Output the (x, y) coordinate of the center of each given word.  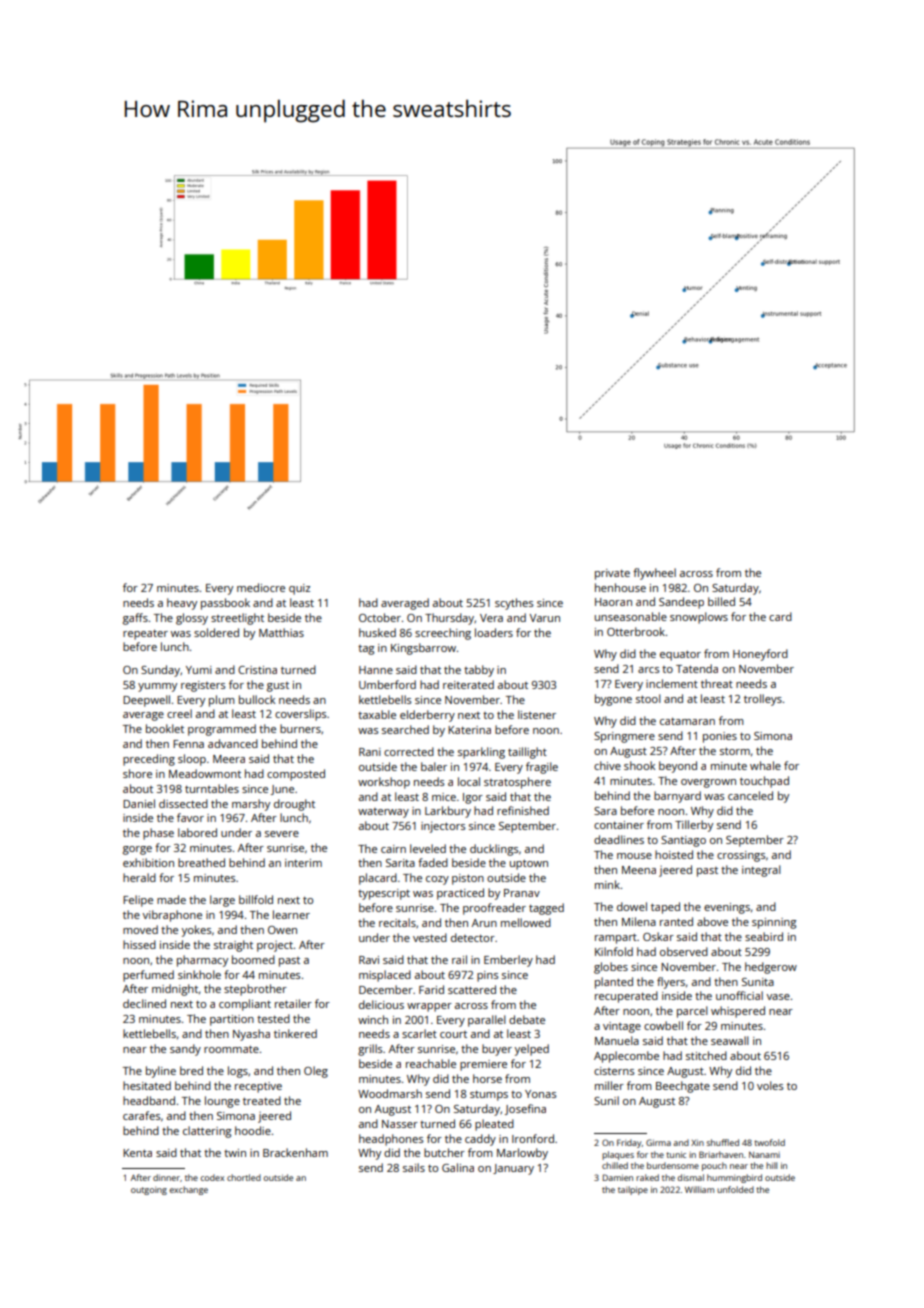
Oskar (658, 936)
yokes (196, 931)
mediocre (261, 587)
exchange (189, 1190)
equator (680, 655)
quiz (299, 589)
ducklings (494, 850)
